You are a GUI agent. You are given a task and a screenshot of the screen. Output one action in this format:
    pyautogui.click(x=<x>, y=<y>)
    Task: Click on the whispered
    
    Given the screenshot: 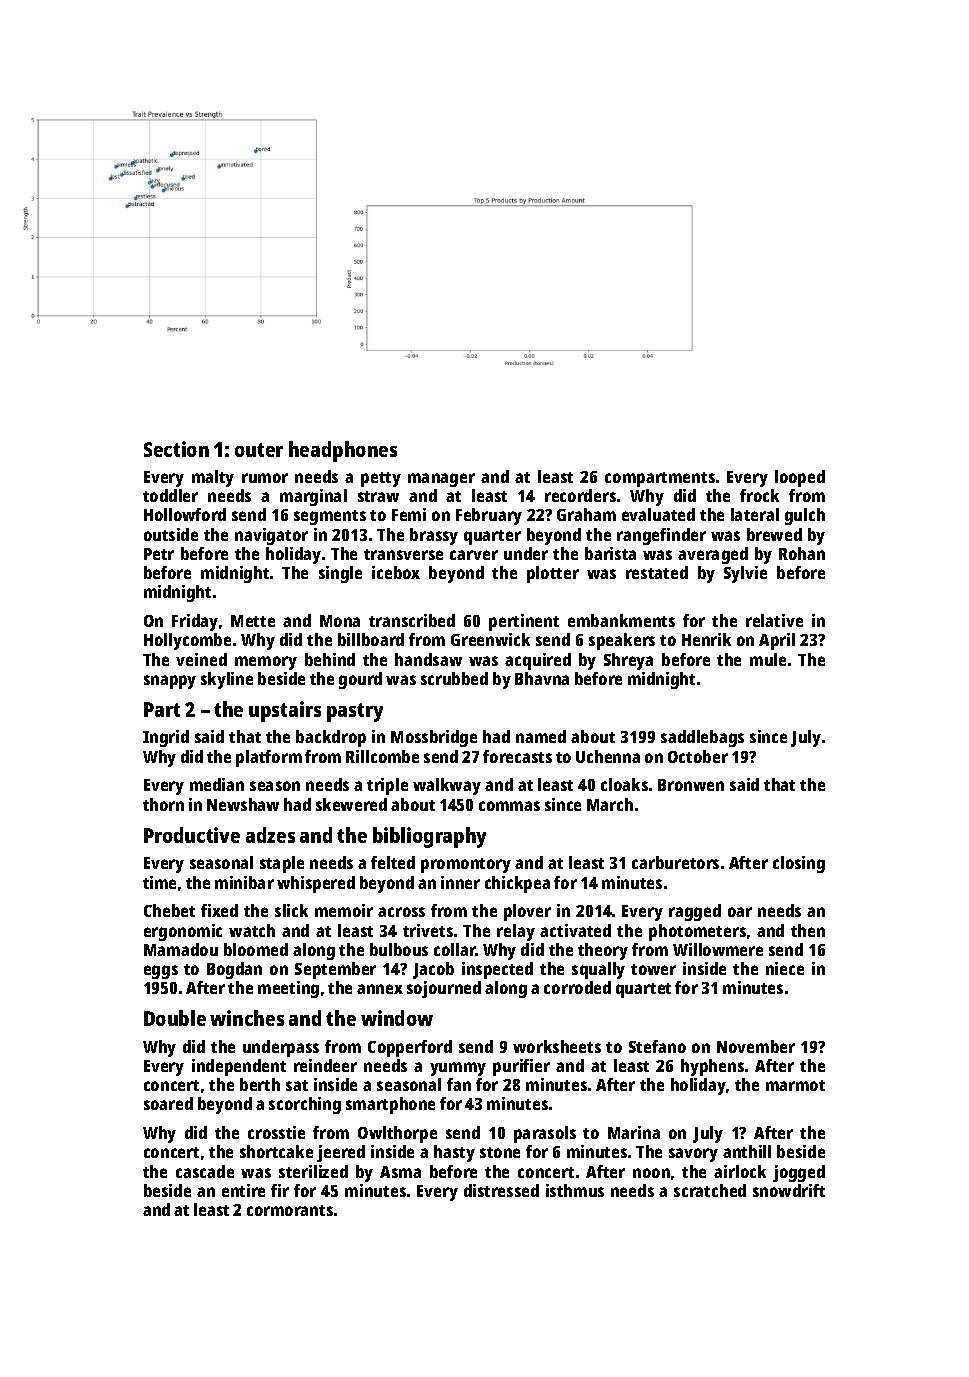 What is the action you would take?
    pyautogui.click(x=316, y=884)
